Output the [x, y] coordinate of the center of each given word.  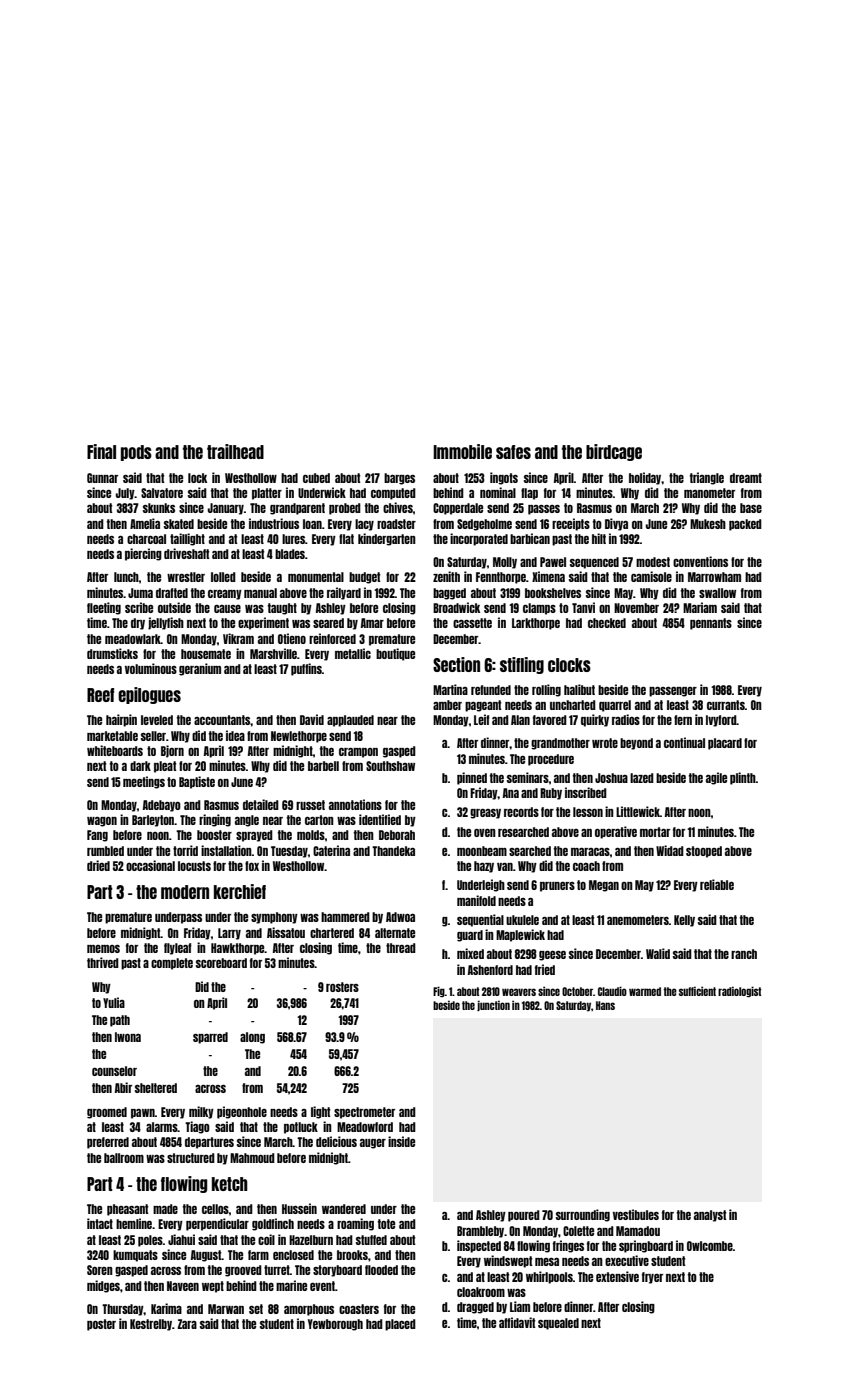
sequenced [594, 563]
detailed [261, 804]
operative [616, 832]
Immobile [462, 451]
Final [101, 451]
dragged [475, 1308]
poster [101, 1325]
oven [485, 833]
